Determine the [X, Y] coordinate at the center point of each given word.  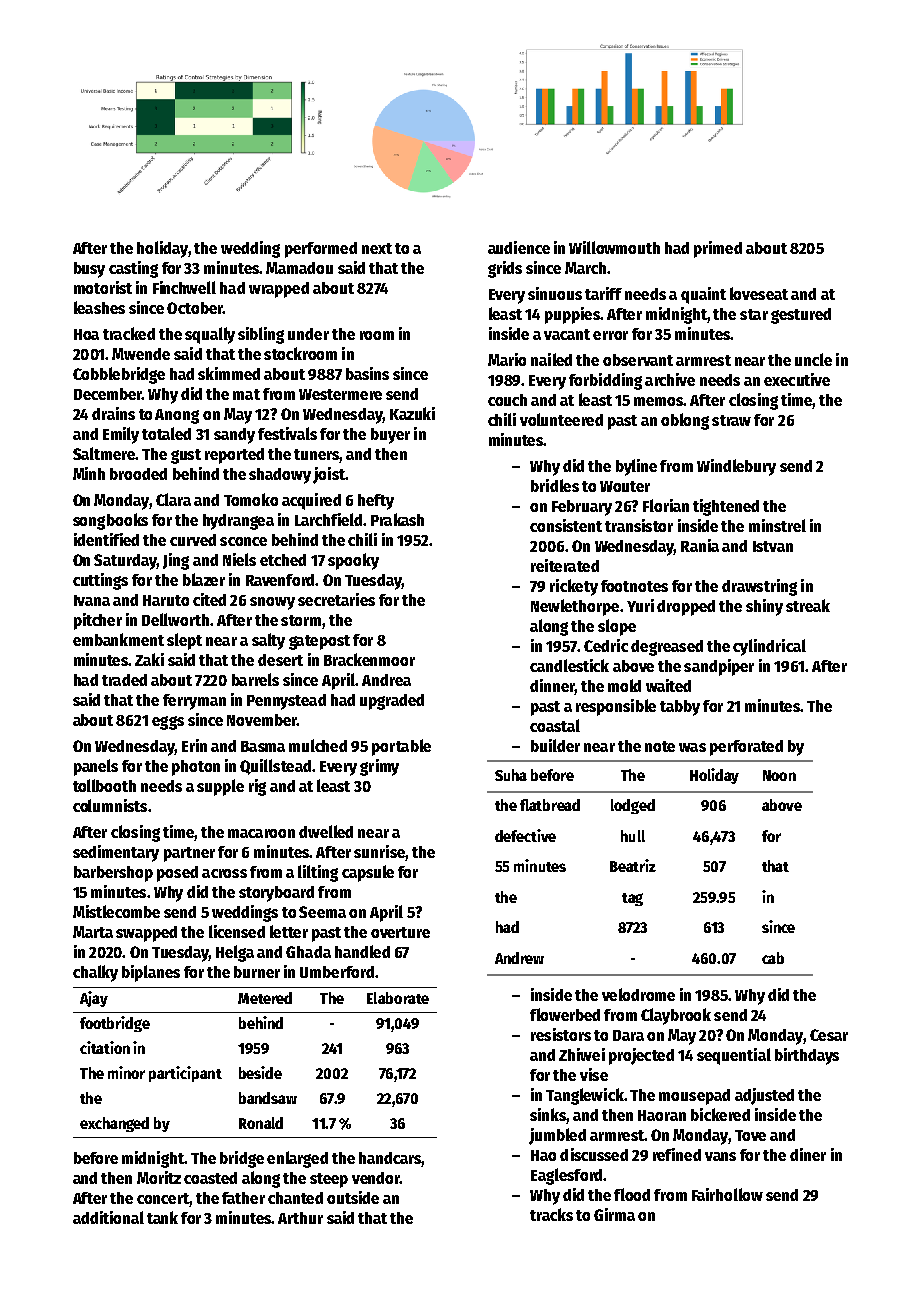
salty [268, 641]
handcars [390, 1158]
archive [670, 379]
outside [353, 1197]
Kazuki [412, 413]
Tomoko [251, 499]
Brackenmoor [369, 659]
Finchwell [184, 287]
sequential [734, 1056]
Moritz [159, 1177]
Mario [507, 359]
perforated [746, 748]
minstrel [777, 525]
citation [105, 1047]
